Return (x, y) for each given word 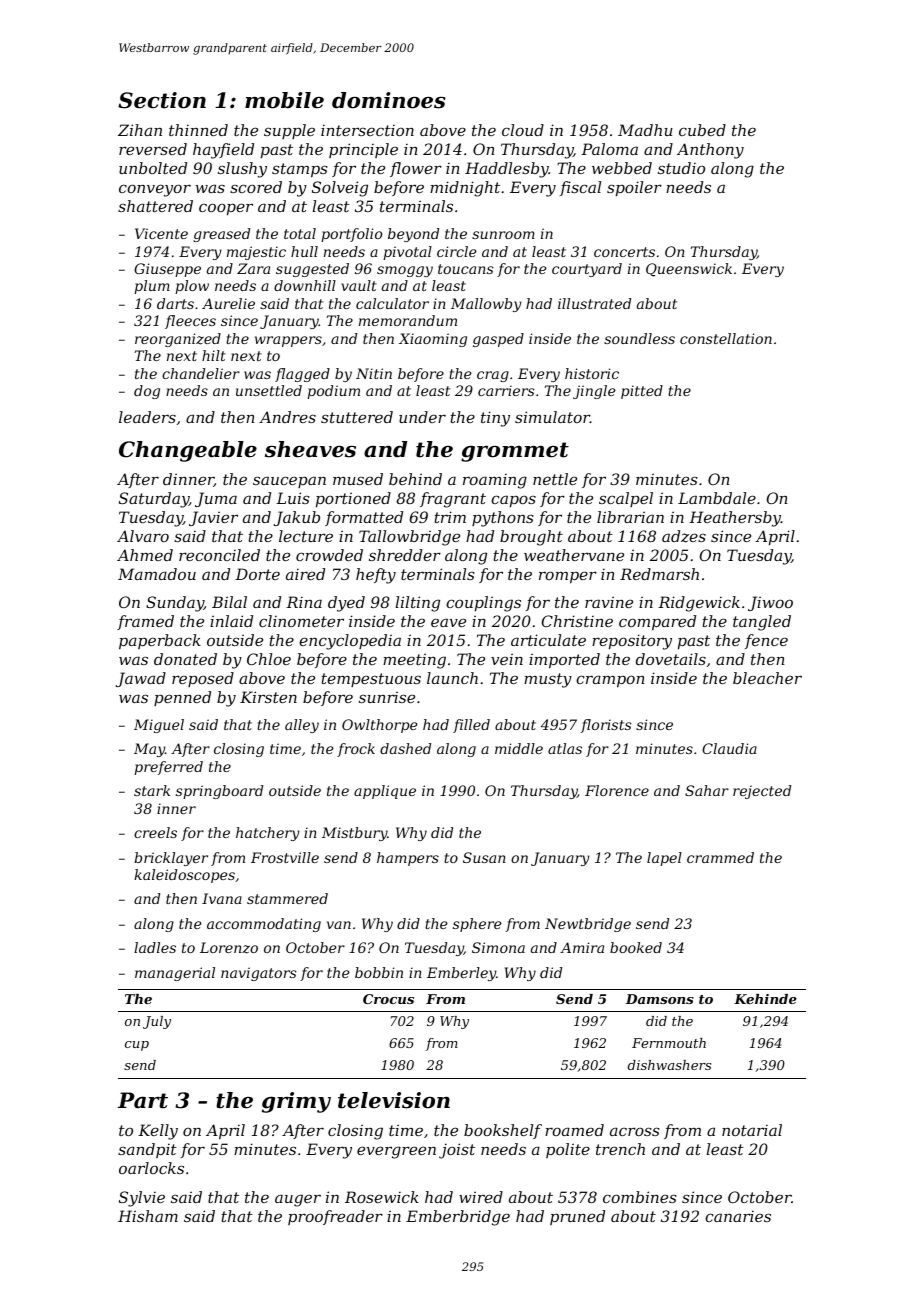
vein (507, 659)
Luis (293, 498)
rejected (762, 792)
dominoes (389, 100)
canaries (738, 1216)
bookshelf (503, 1131)
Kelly (158, 1132)
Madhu (645, 130)
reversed (153, 149)
